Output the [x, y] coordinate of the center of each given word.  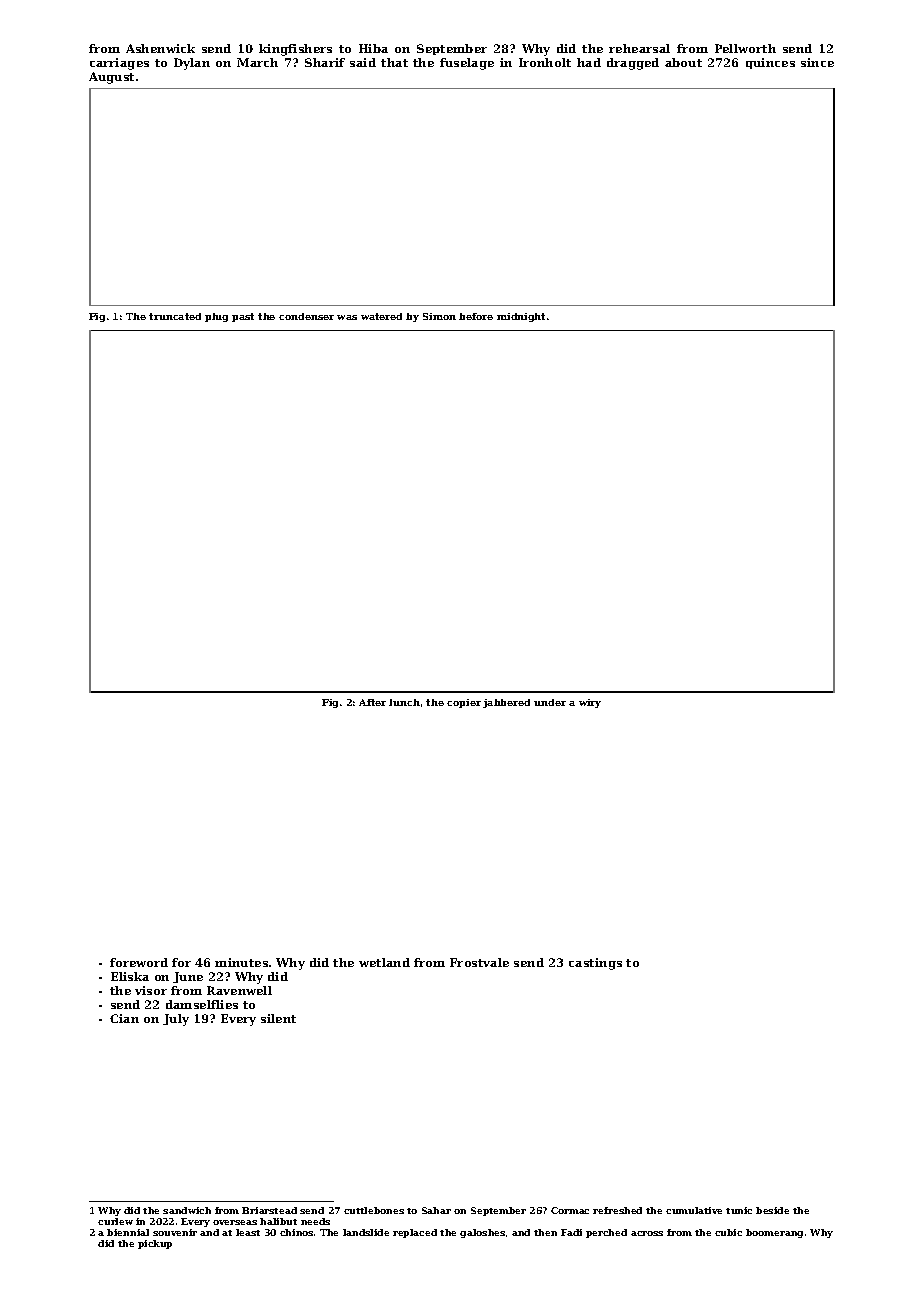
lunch [404, 702]
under [550, 702]
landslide [366, 1232]
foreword [139, 962]
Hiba [373, 48]
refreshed [617, 1210]
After [372, 702]
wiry [590, 703]
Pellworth [745, 48]
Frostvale [479, 962]
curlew [115, 1221]
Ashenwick [160, 48]
